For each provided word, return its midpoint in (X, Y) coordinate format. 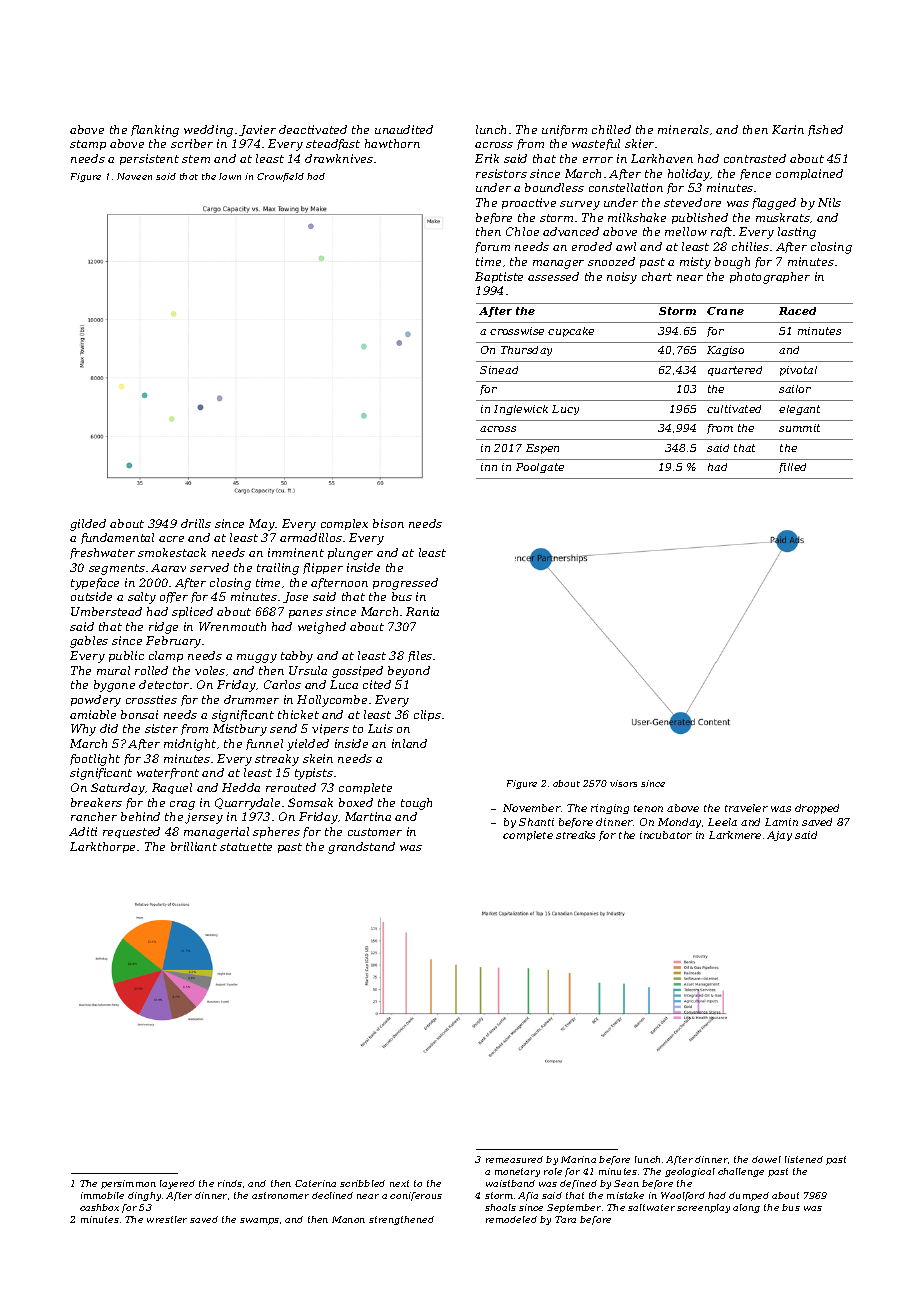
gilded (88, 525)
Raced (797, 311)
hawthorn (392, 143)
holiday (689, 175)
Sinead (499, 370)
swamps (259, 1221)
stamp (88, 145)
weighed (322, 628)
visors (623, 783)
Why (83, 730)
